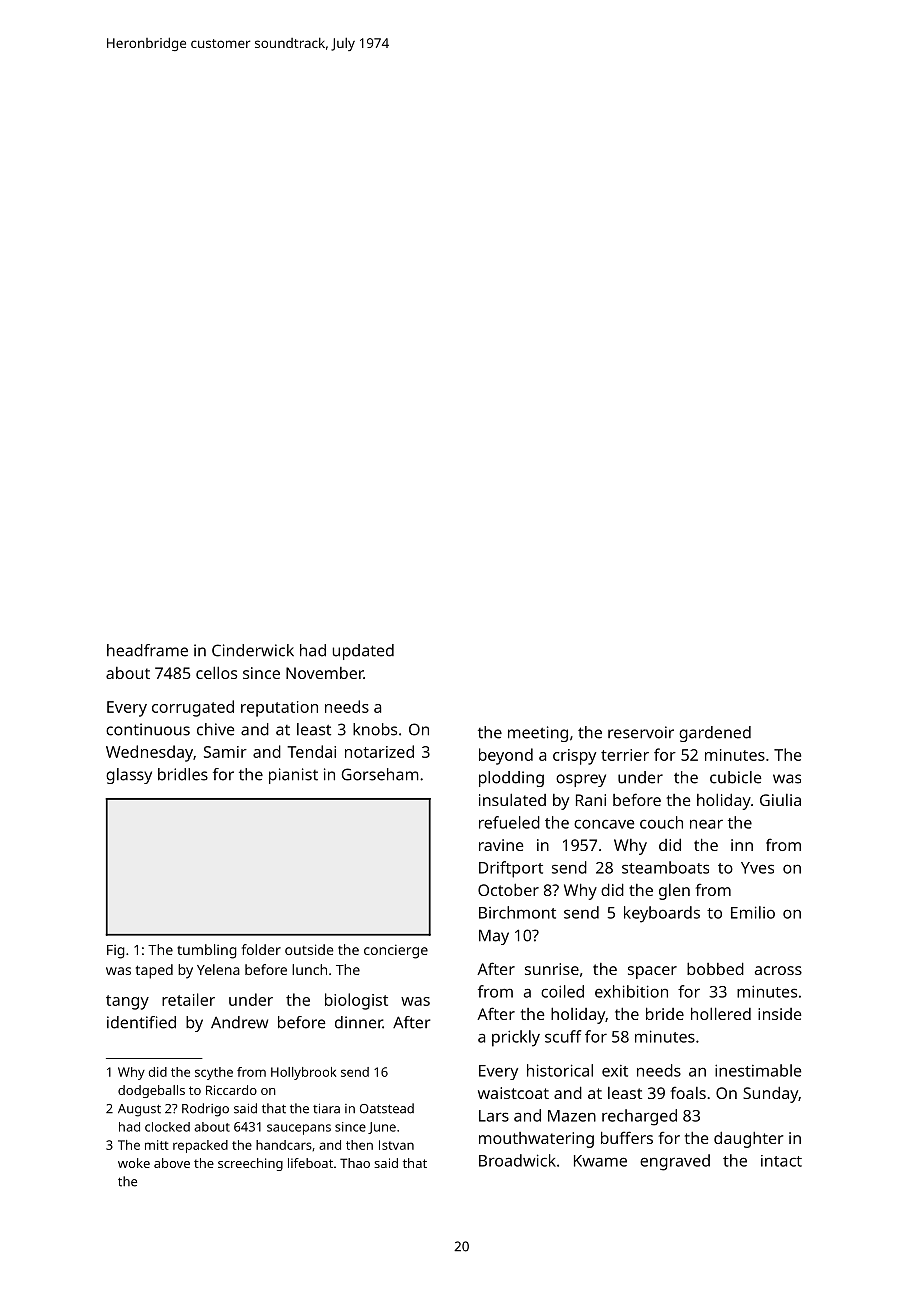 This screenshot has height=1316, width=908. Describe the element at coordinates (380, 774) in the screenshot. I see `Gorseham` at that location.
